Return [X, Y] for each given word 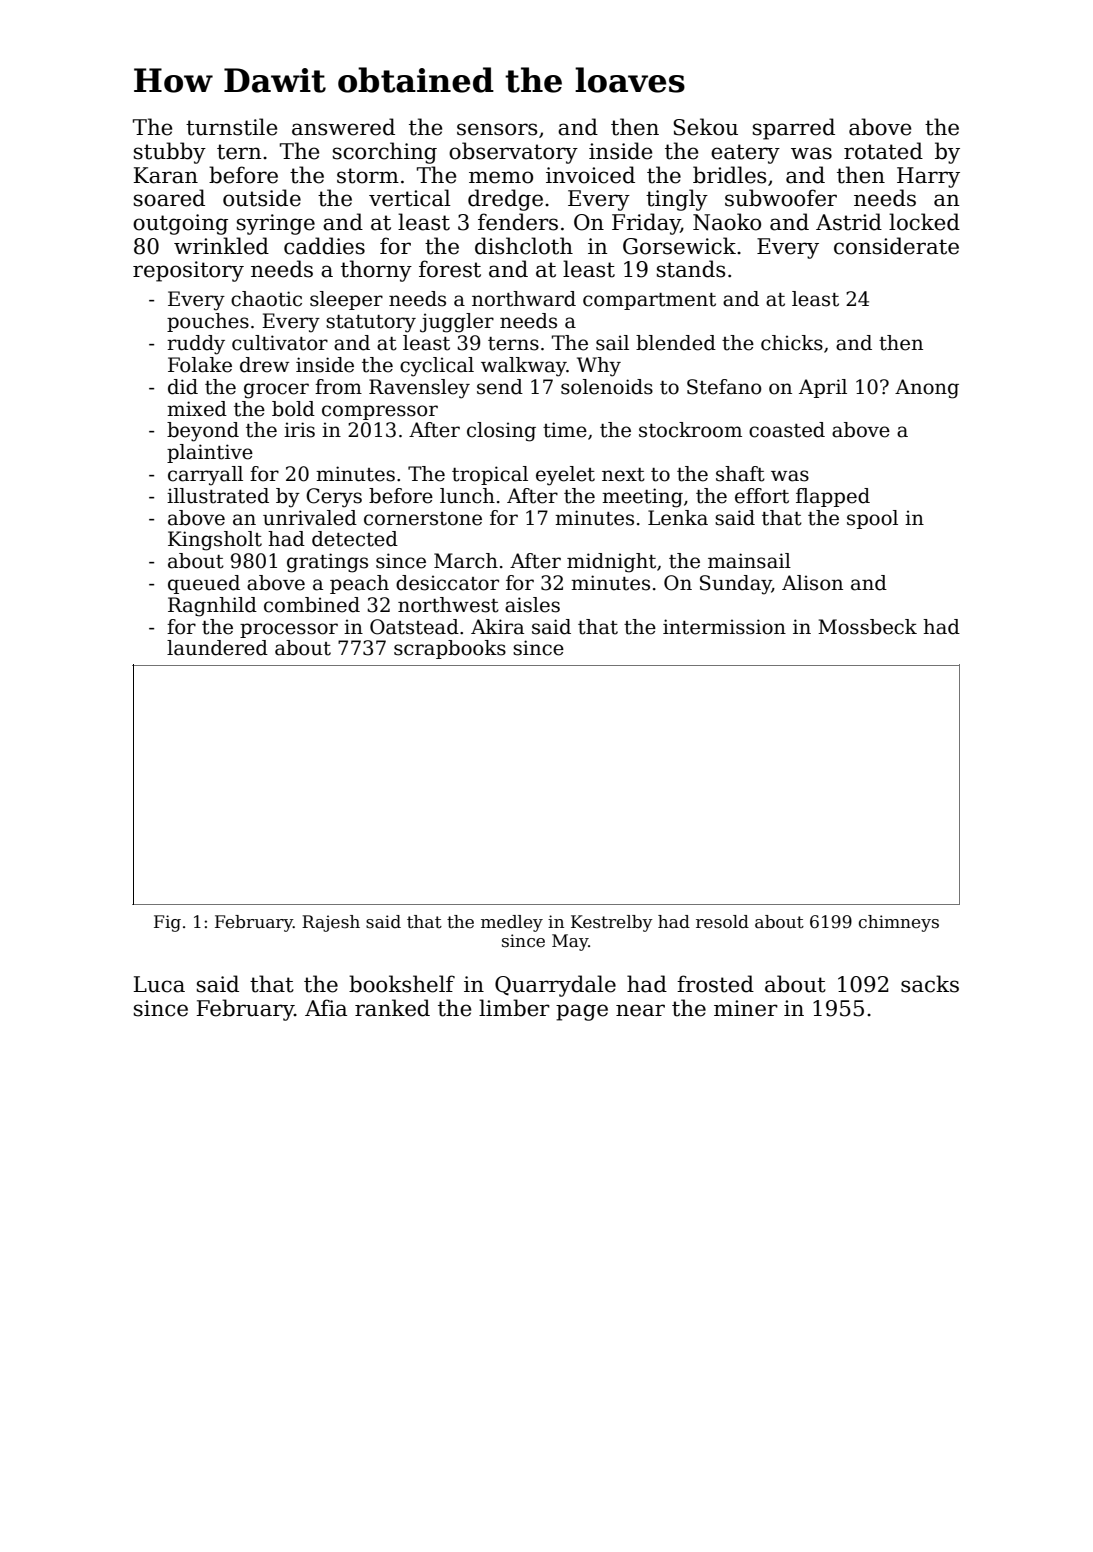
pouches [208, 322]
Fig [167, 923]
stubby [170, 153]
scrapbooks [450, 649]
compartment [649, 301]
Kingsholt [215, 541]
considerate [896, 246]
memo [501, 177]
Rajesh [331, 923]
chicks [792, 343]
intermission [724, 627]
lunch [467, 496]
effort [762, 496]
